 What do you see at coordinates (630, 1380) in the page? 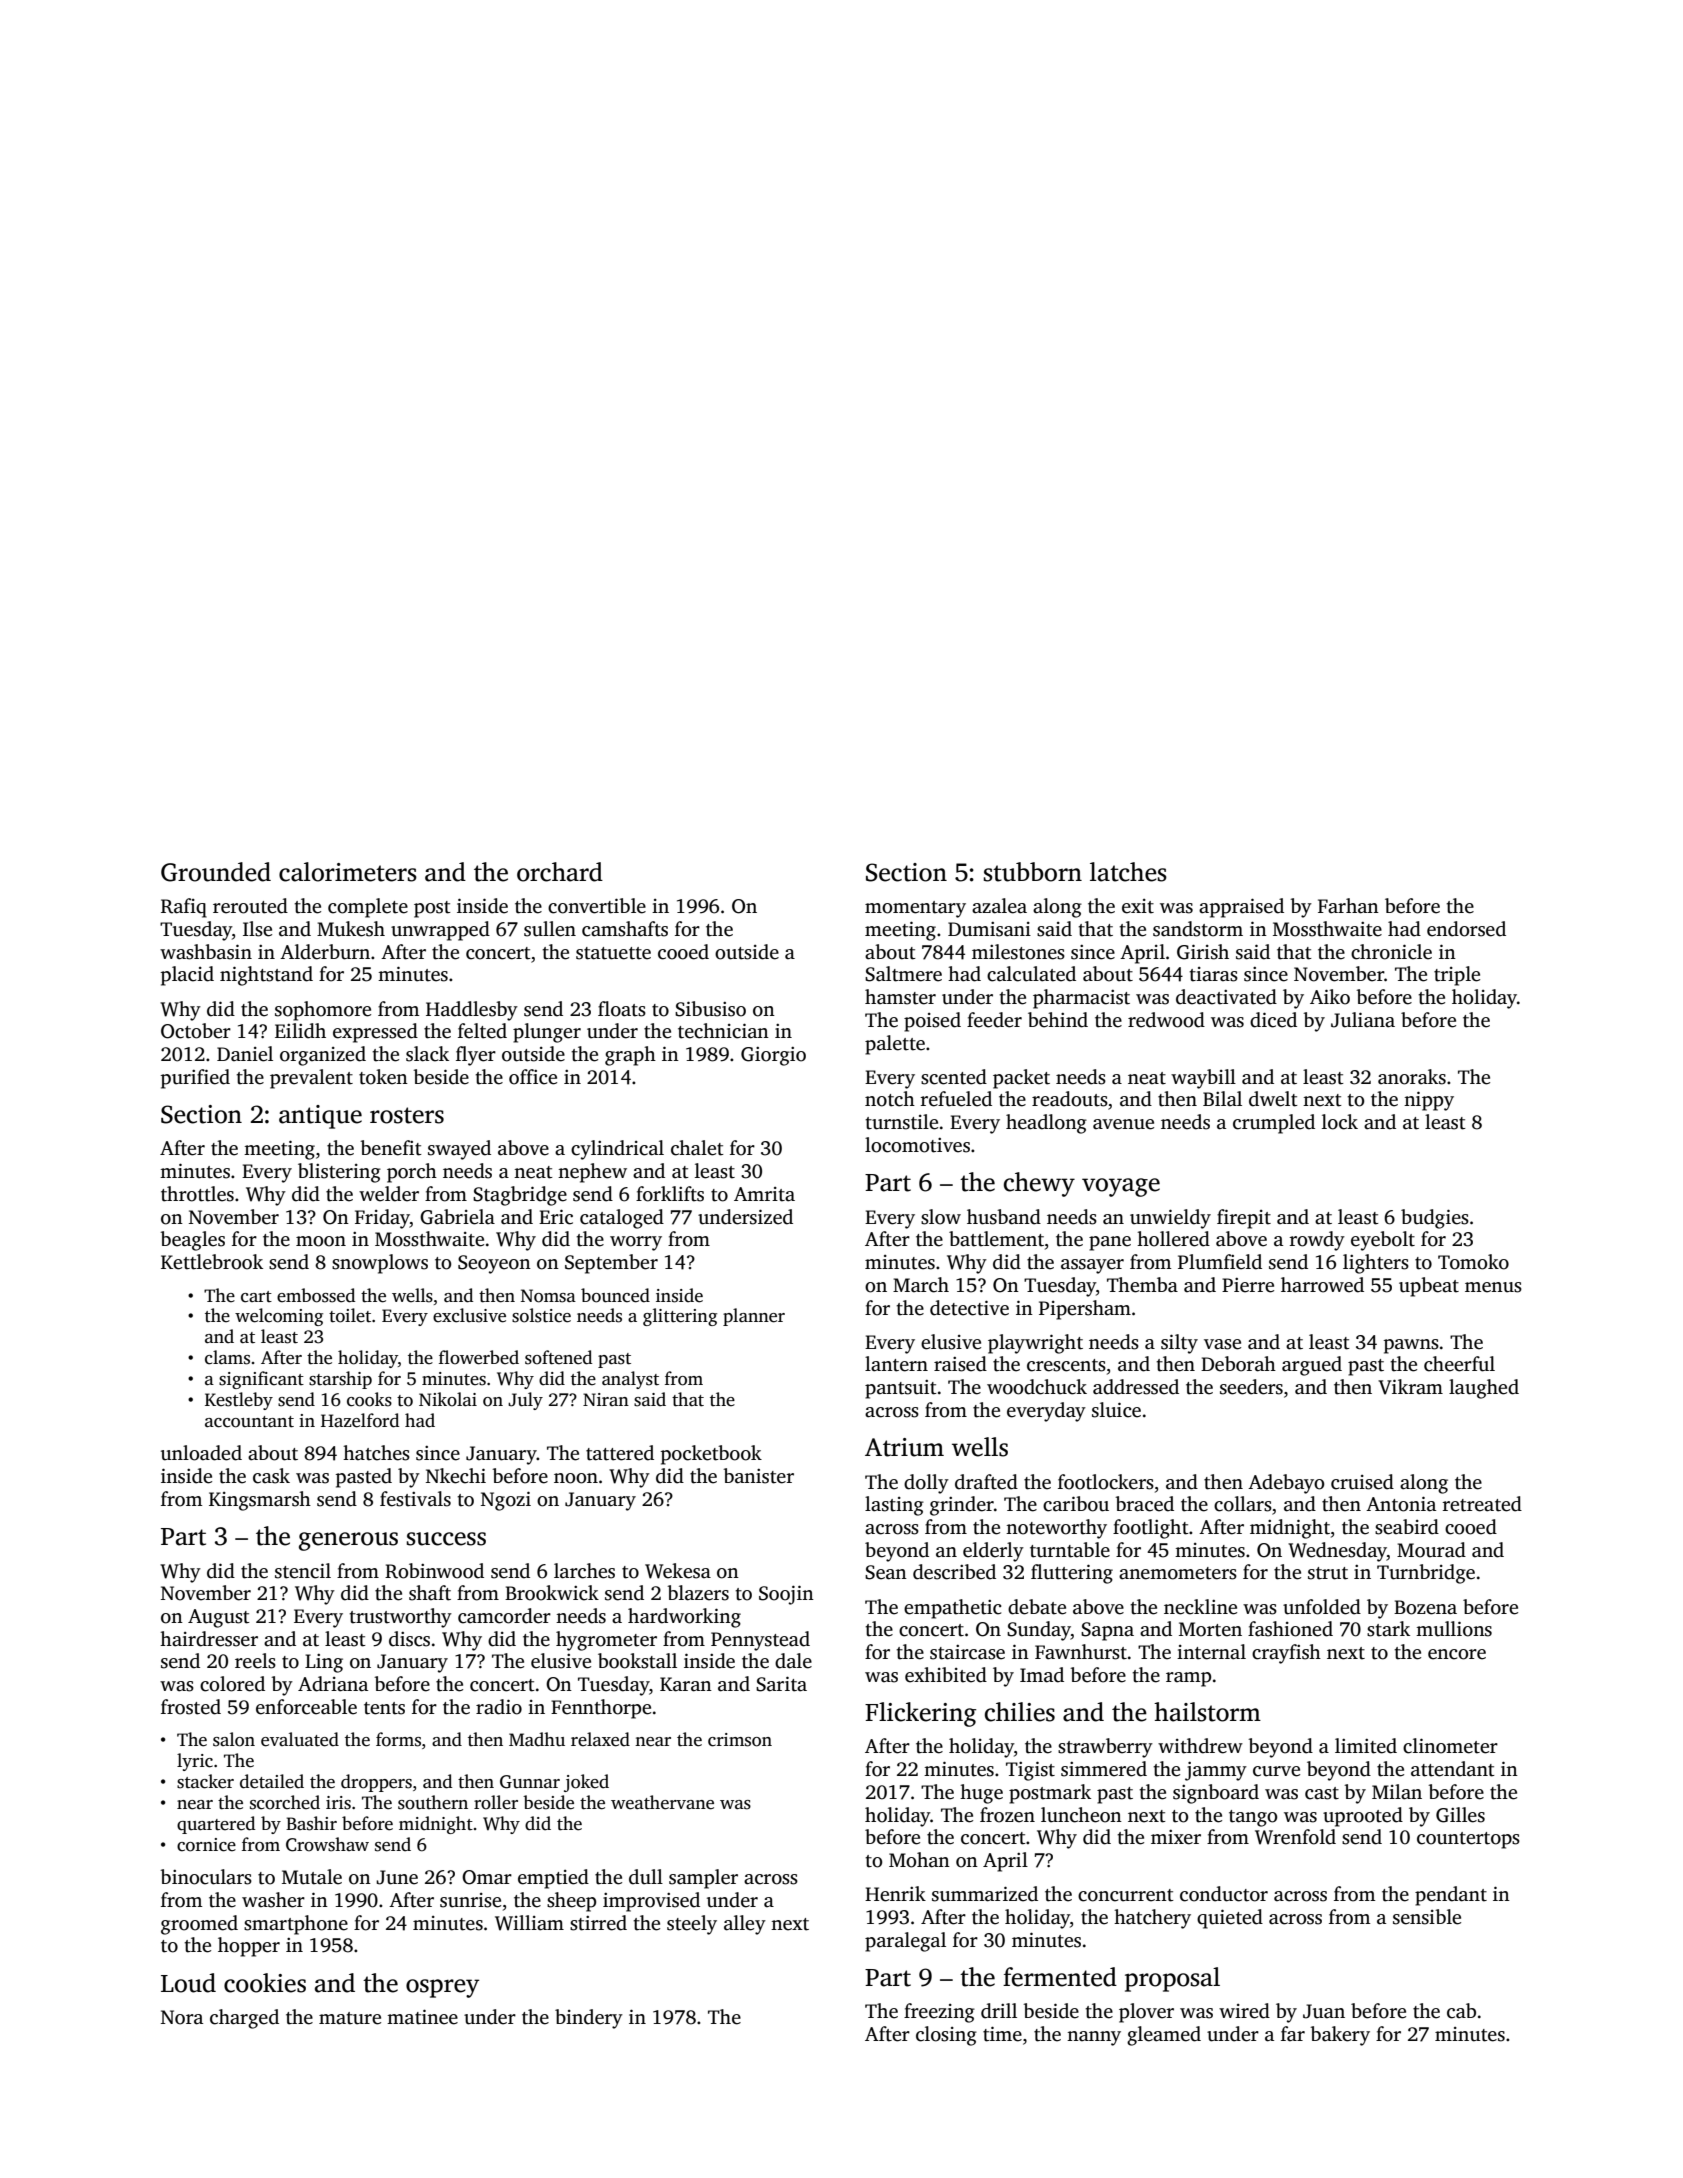
I see `analyst` at bounding box center [630, 1380].
